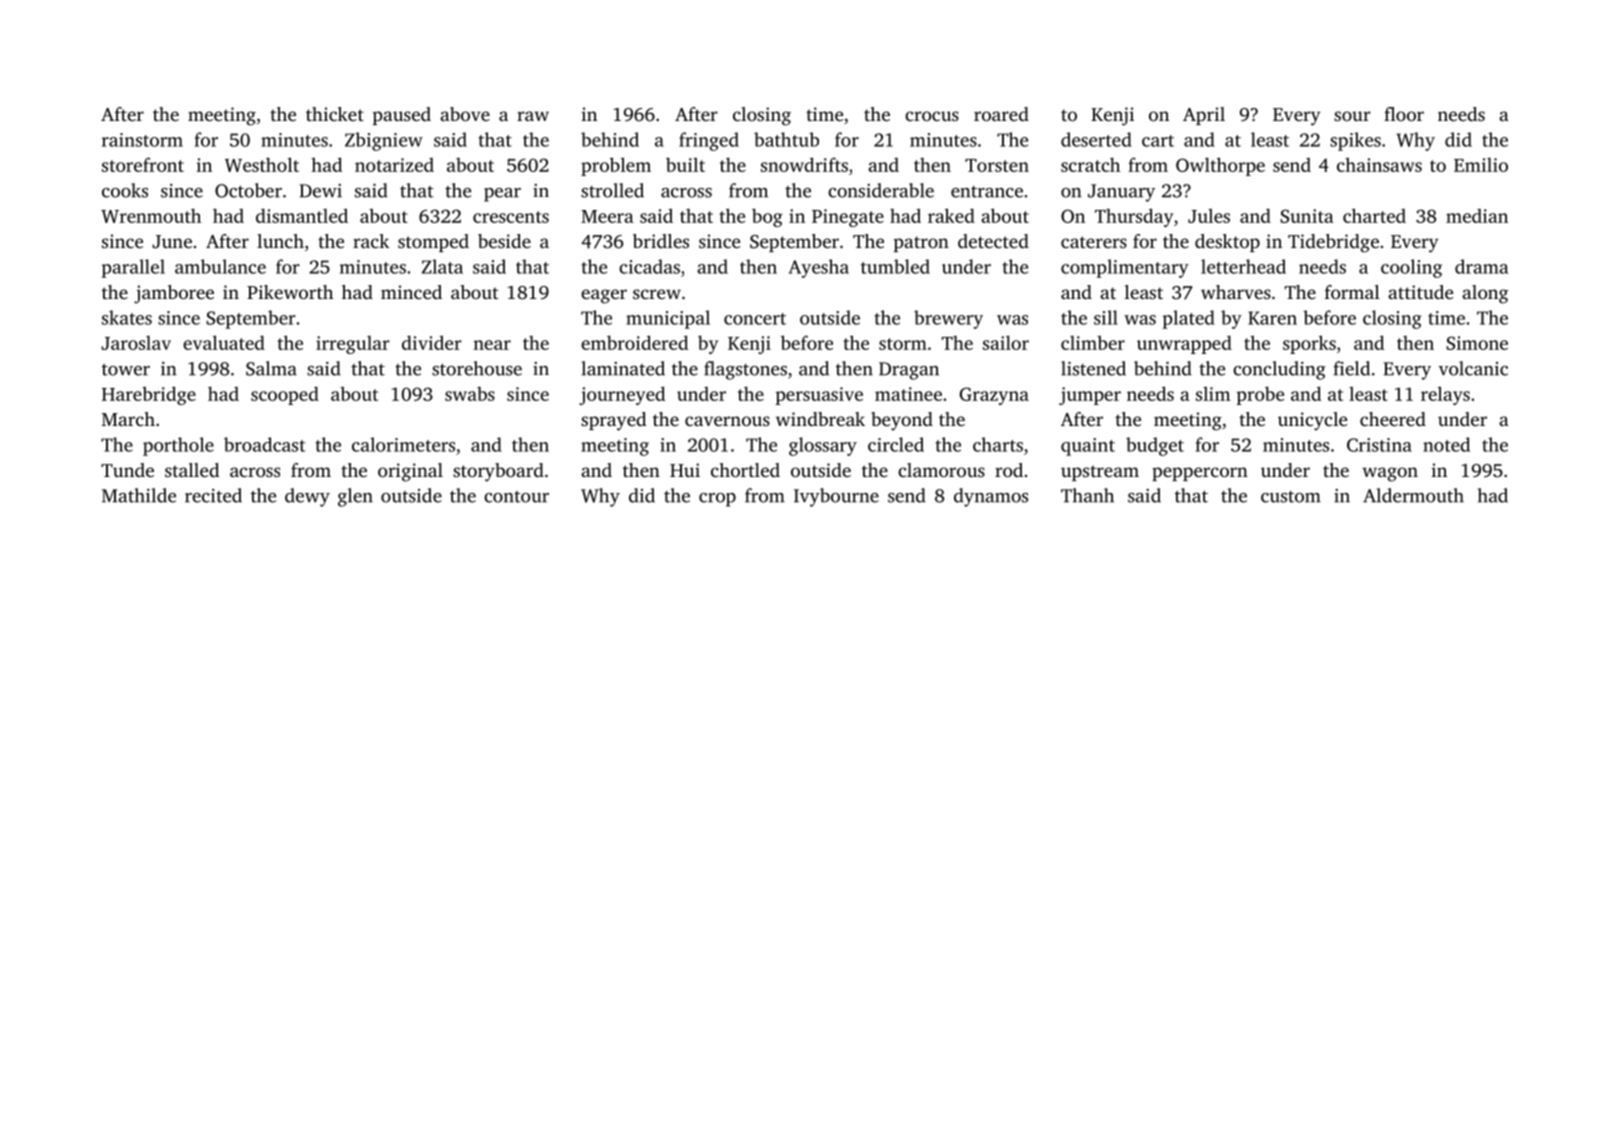 The image size is (1610, 1138). Describe the element at coordinates (1404, 114) in the page. I see `floor` at that location.
